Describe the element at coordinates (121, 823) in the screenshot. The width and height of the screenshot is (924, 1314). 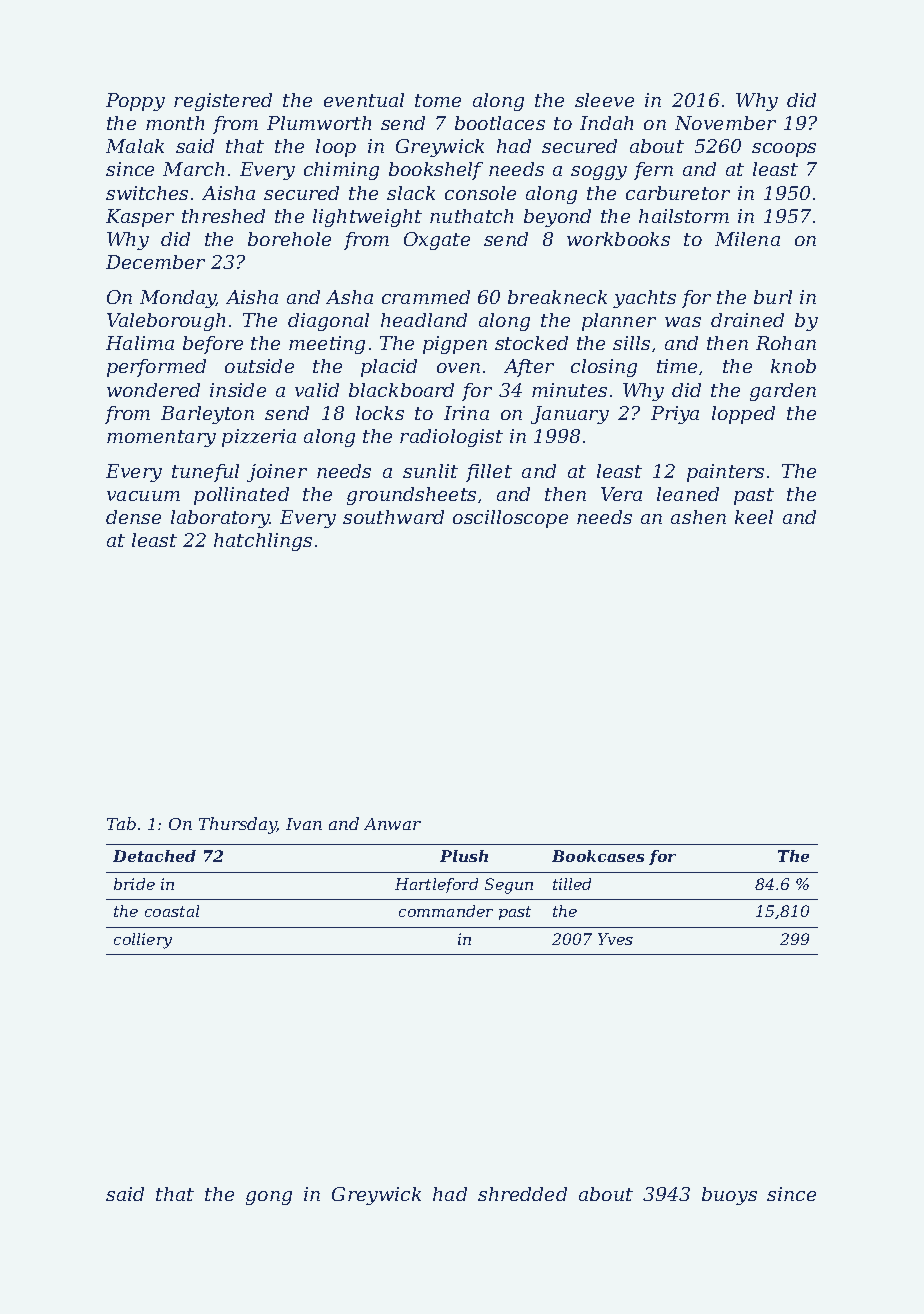
I see `Tab` at that location.
